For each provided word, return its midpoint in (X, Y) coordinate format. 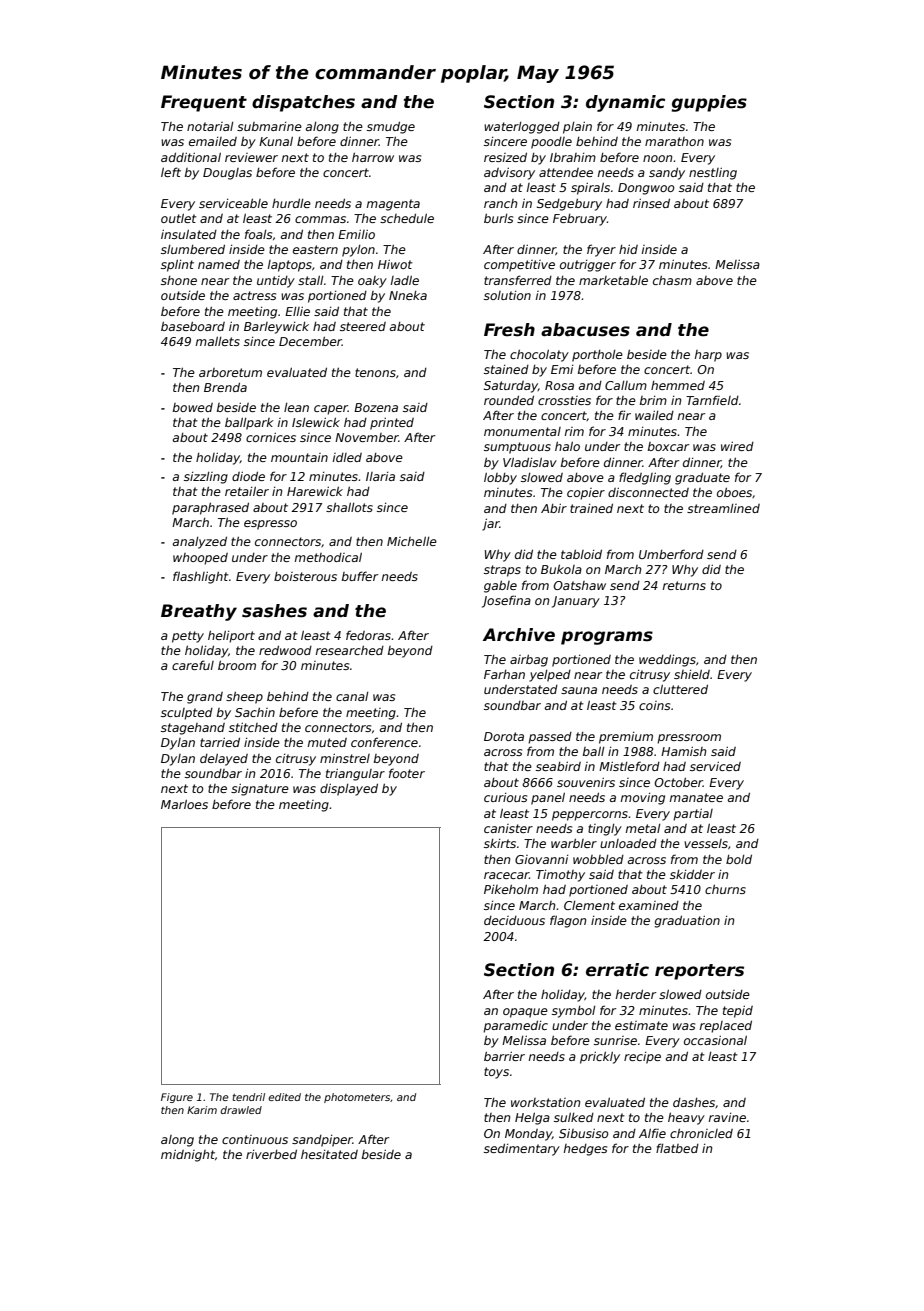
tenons (375, 372)
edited (284, 1097)
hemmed (678, 385)
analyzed (200, 542)
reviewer (251, 157)
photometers (357, 1098)
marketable (613, 280)
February (580, 220)
